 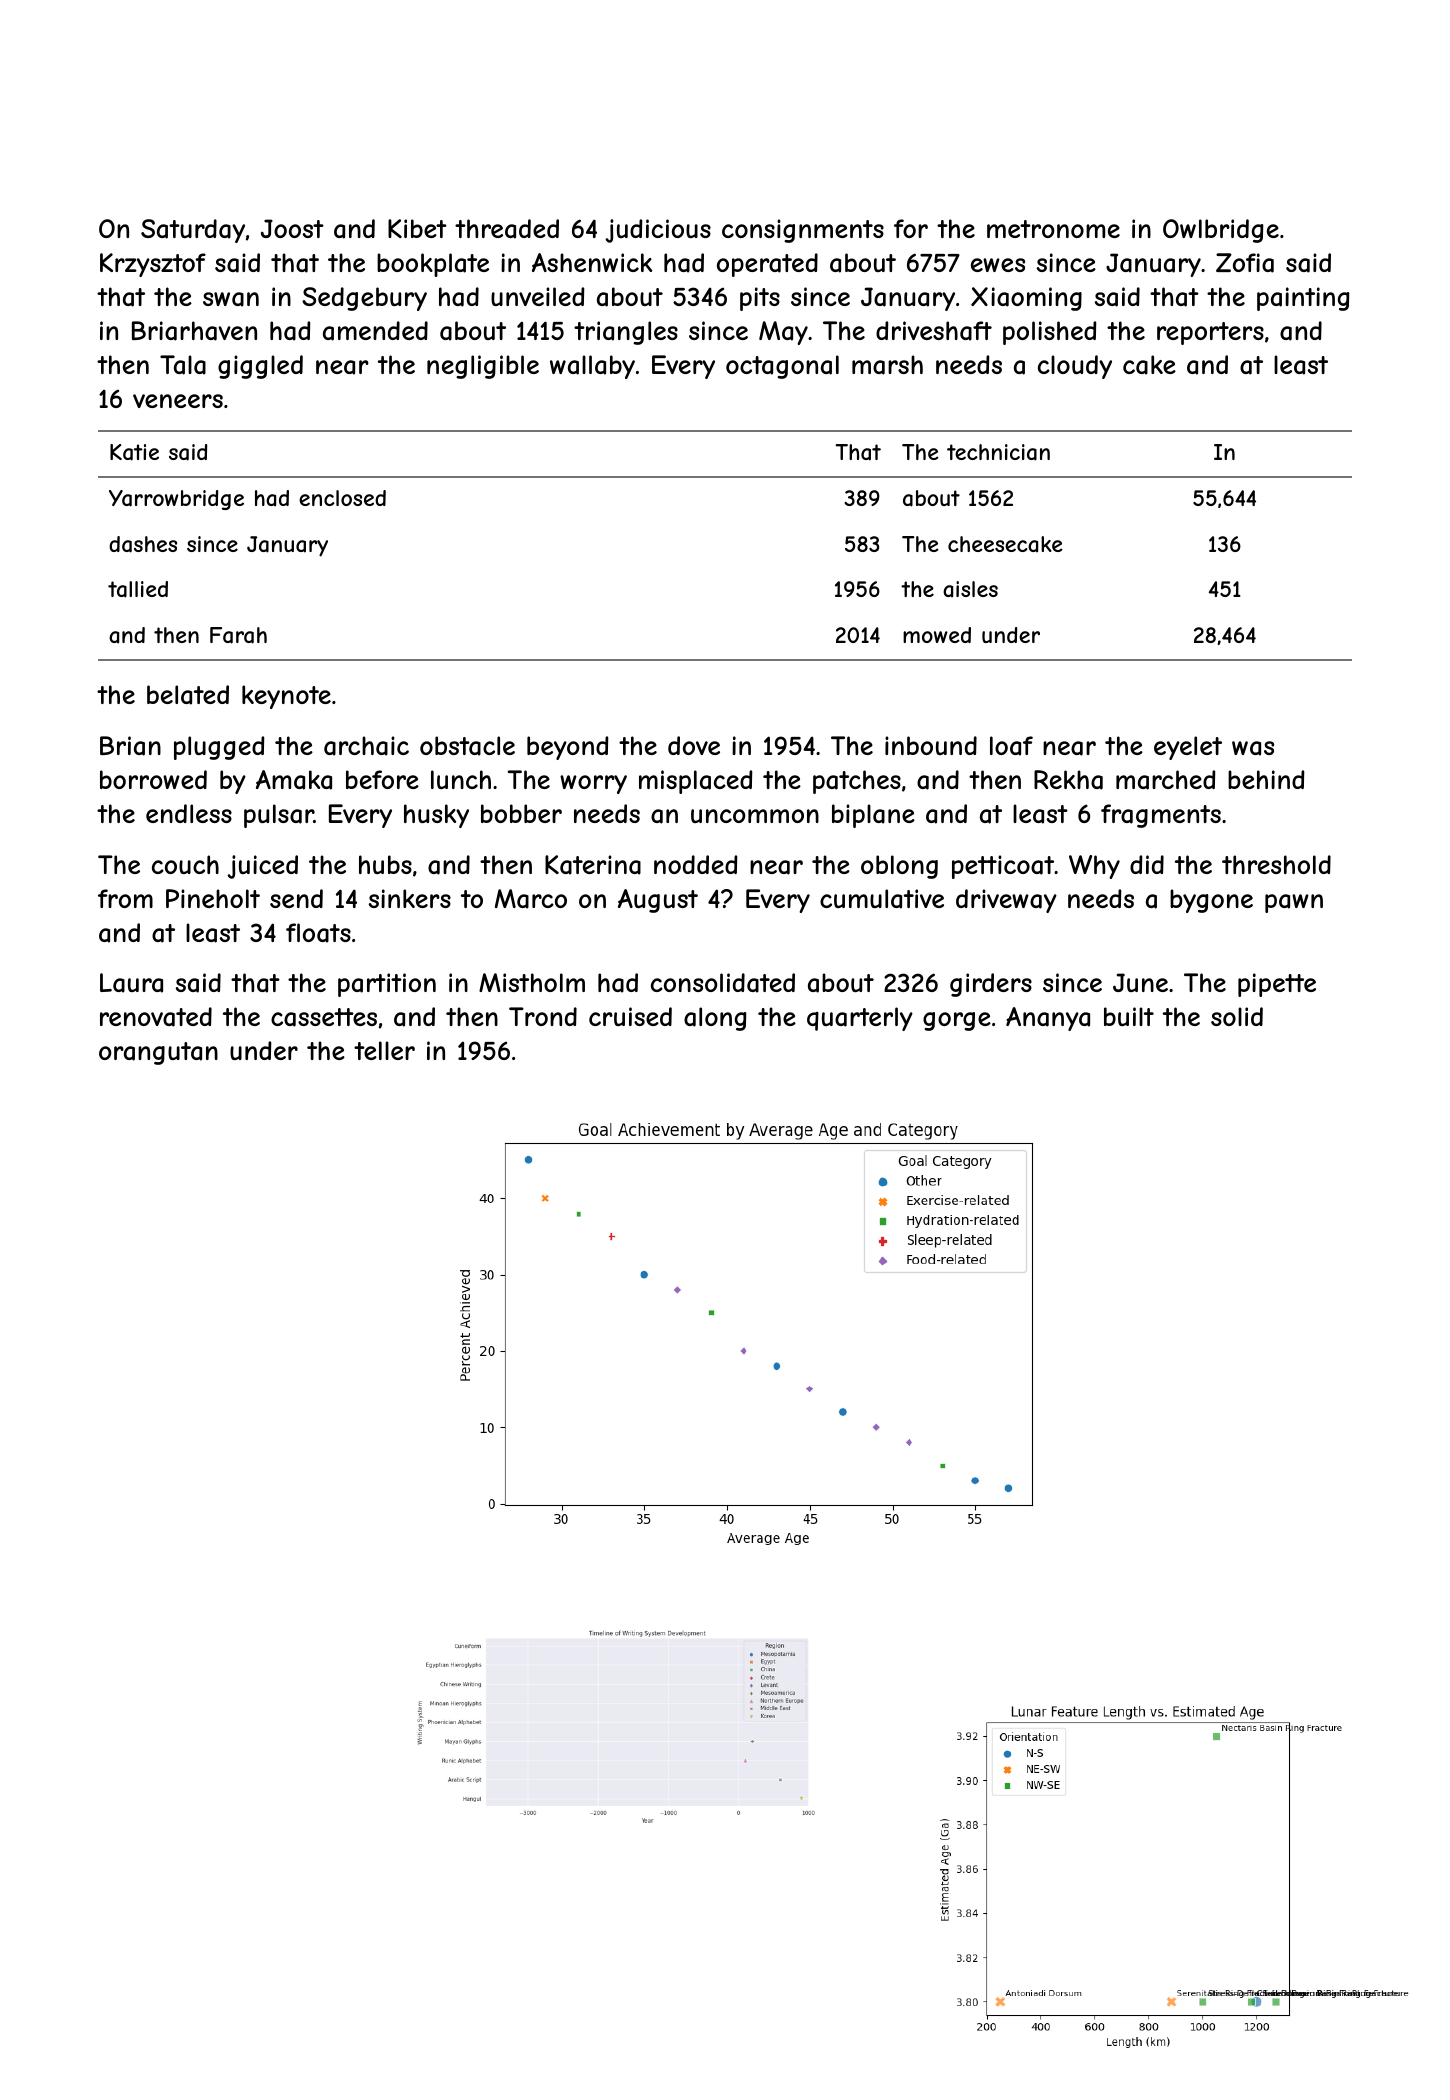 I want to click on swan, so click(x=231, y=299).
